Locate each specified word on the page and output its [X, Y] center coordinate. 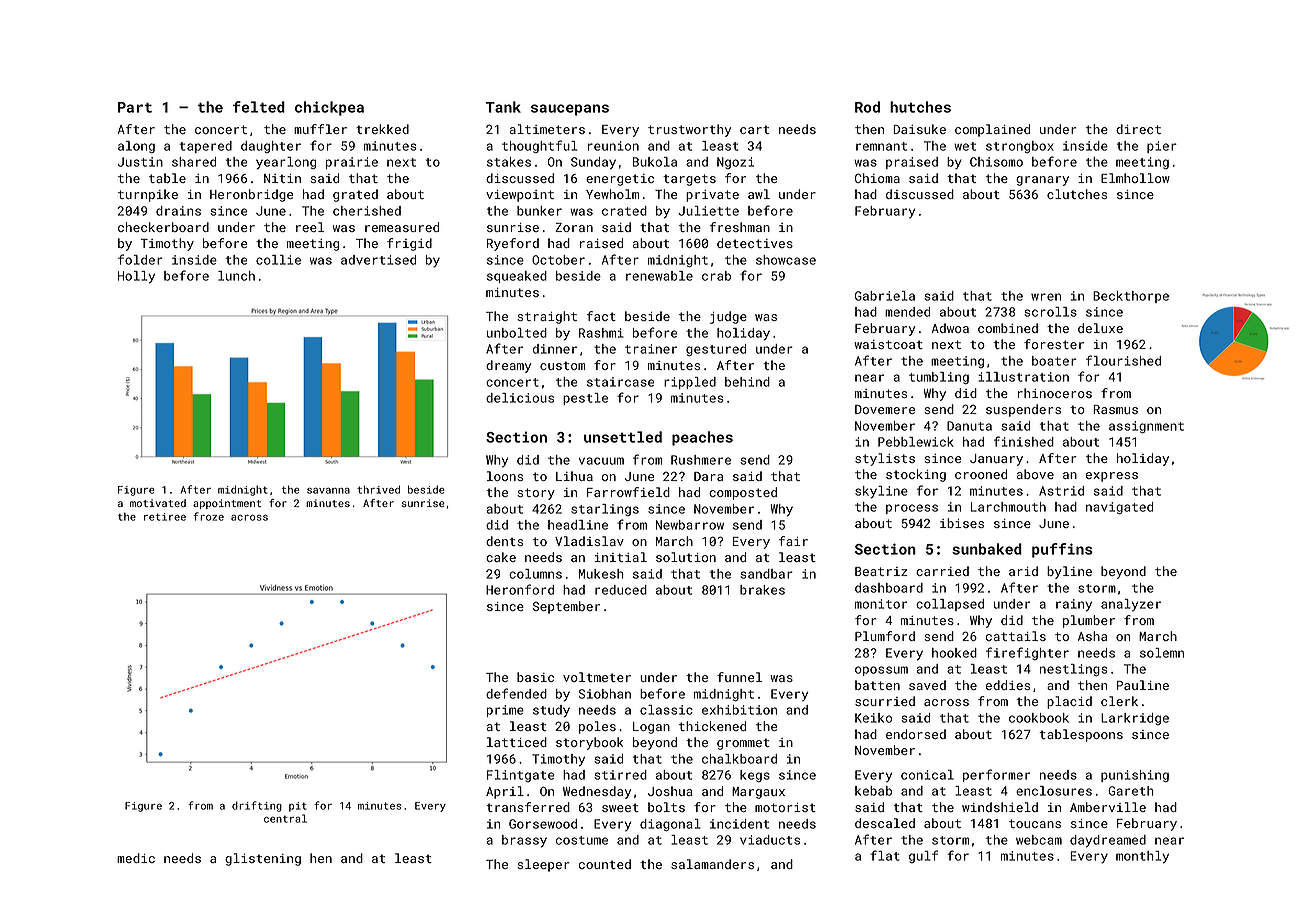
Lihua [574, 476]
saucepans [570, 110]
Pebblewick [916, 442]
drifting [257, 806]
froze [208, 516]
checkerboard [163, 227]
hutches [920, 107]
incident [739, 824]
